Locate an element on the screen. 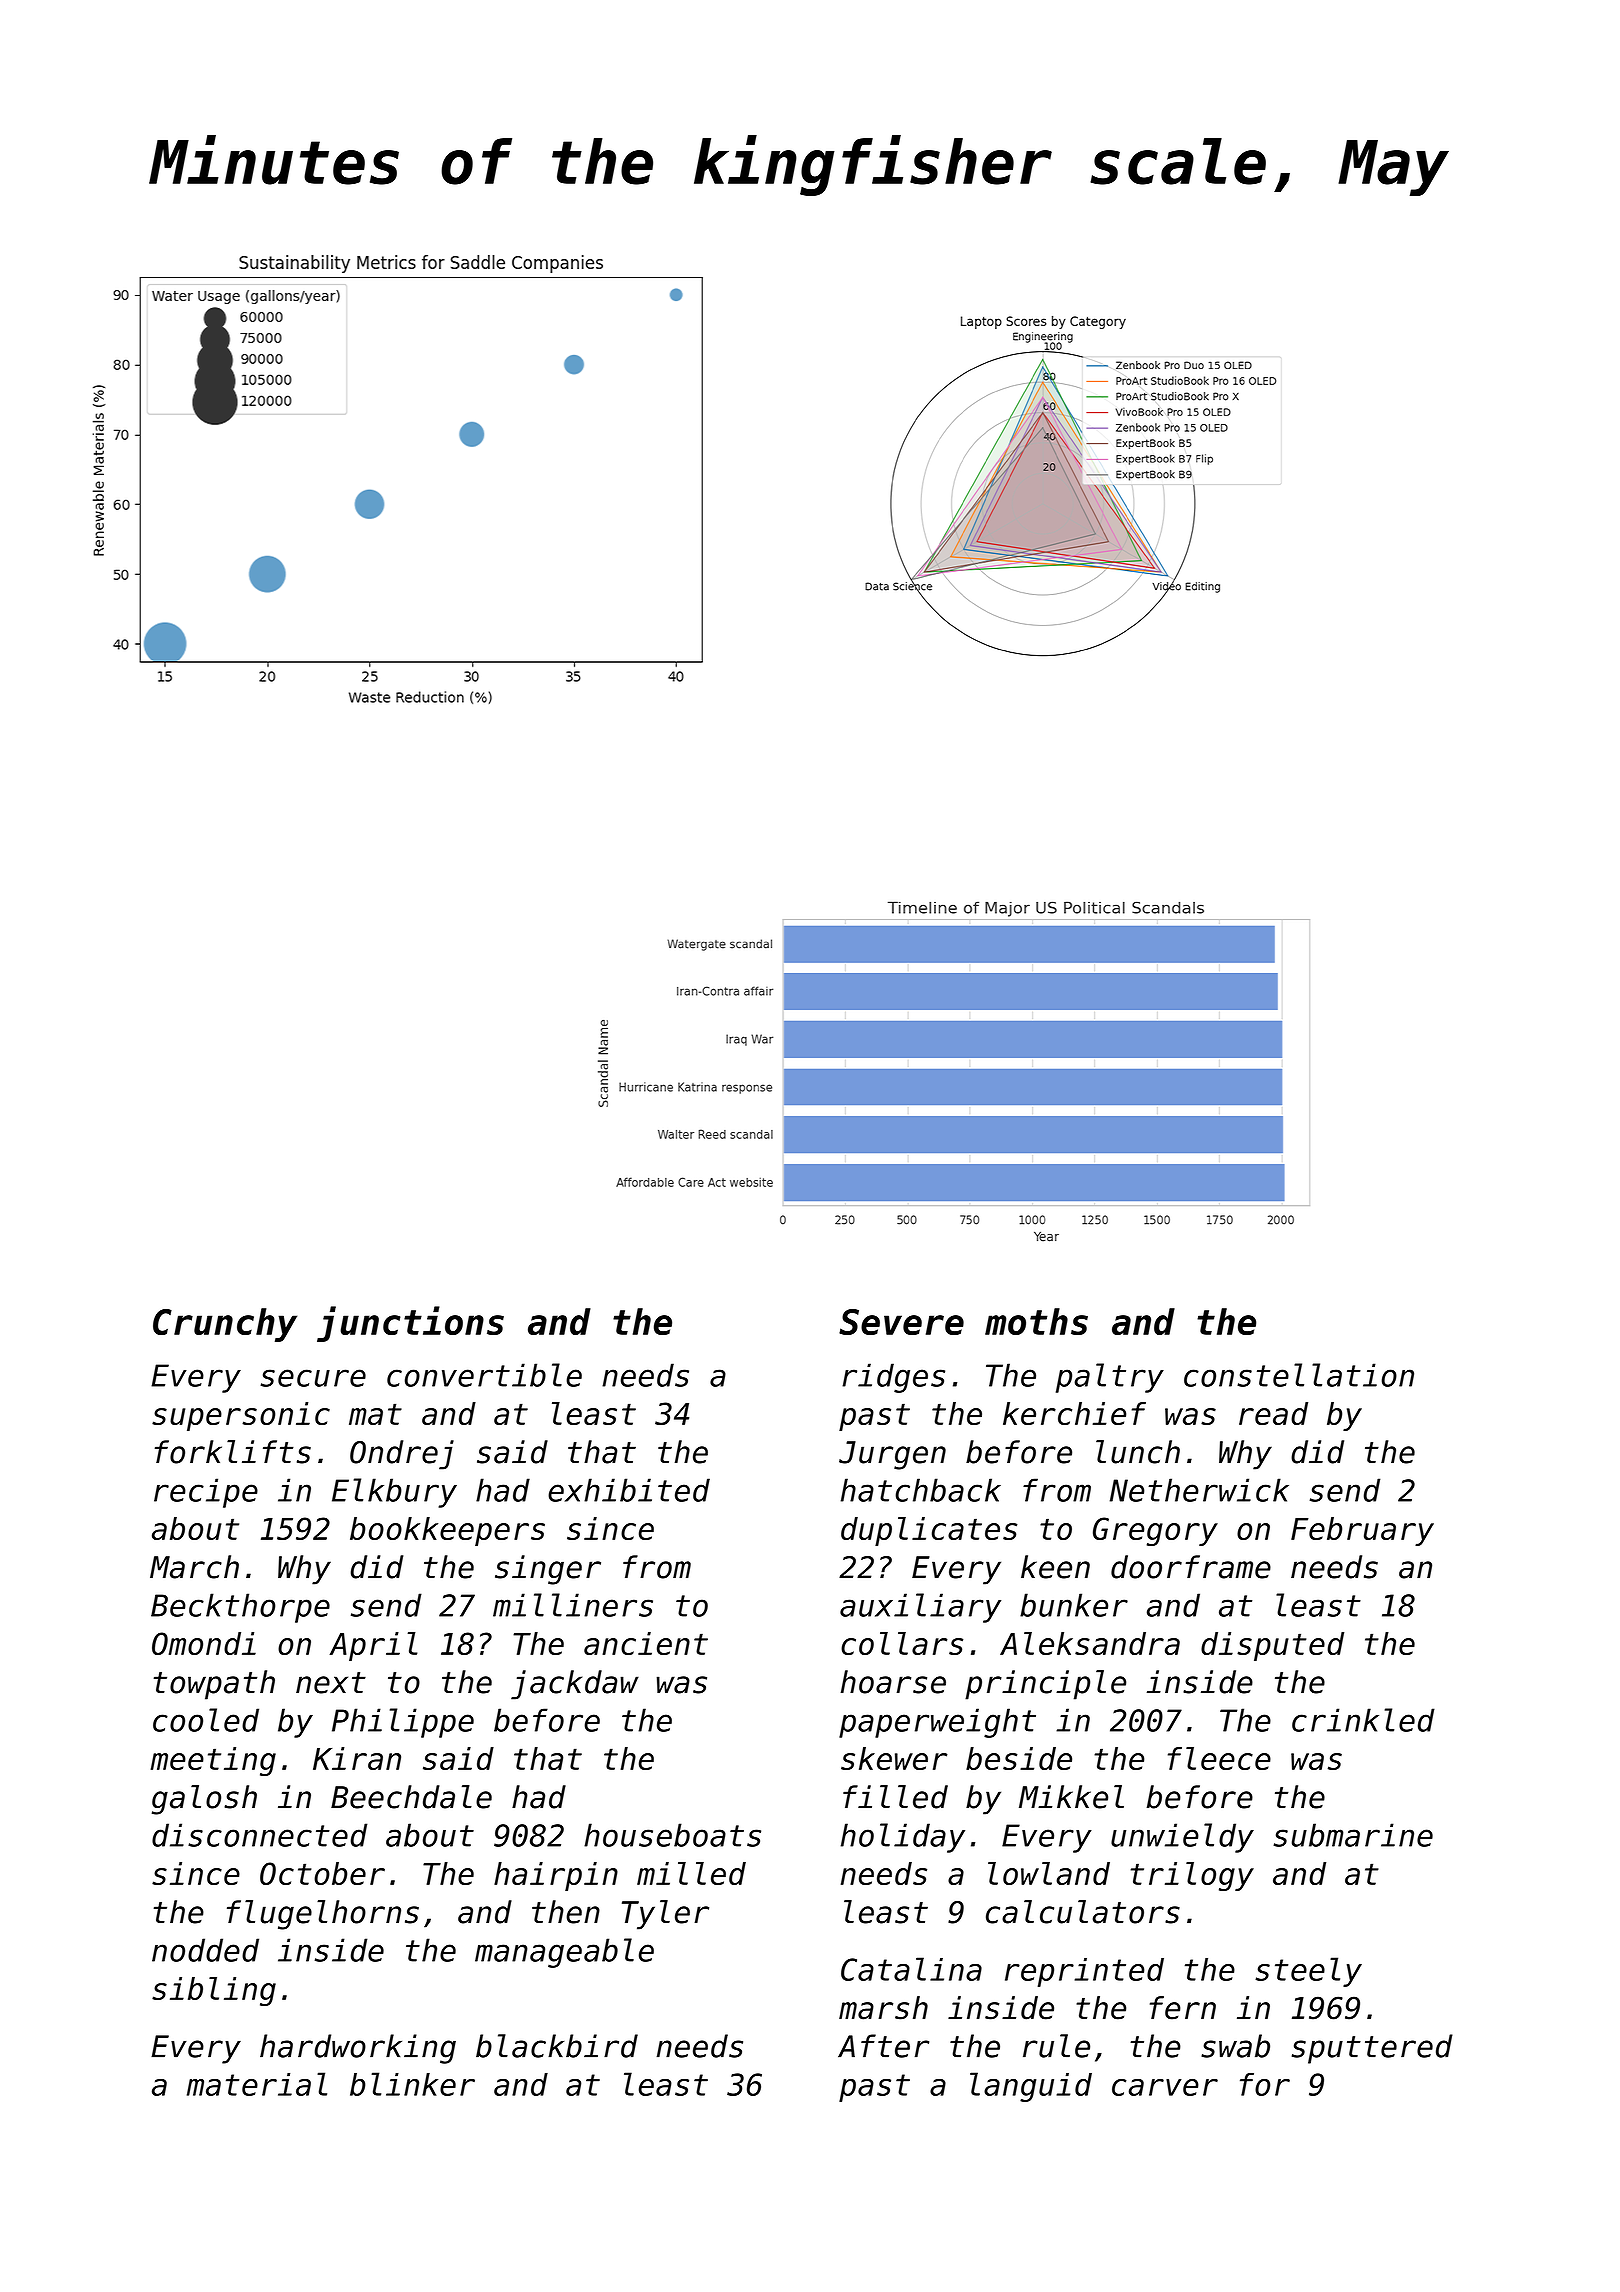 This screenshot has width=1620, height=2292. moths is located at coordinates (1036, 1321).
